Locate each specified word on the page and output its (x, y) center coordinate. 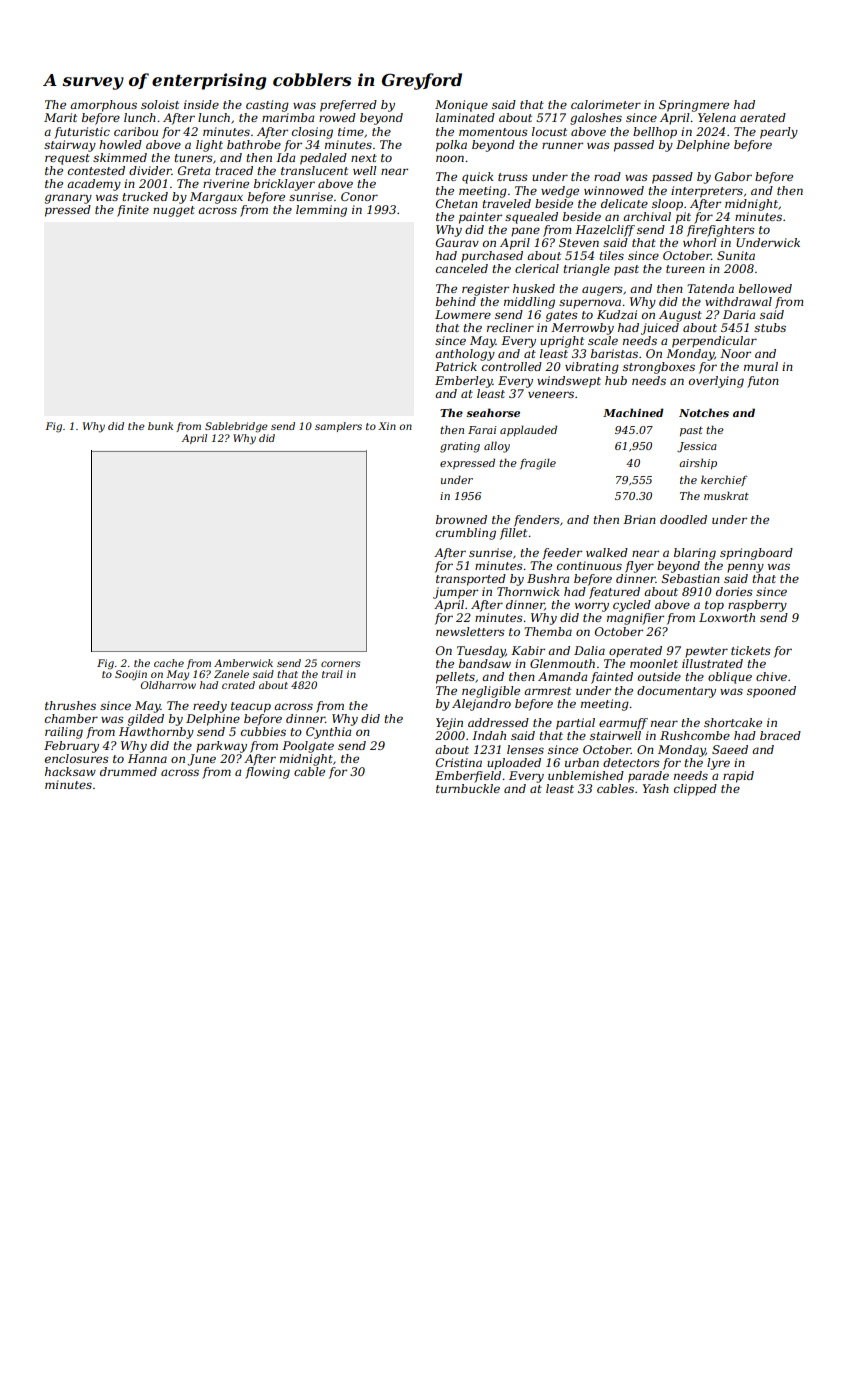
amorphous (103, 106)
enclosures (77, 758)
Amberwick (243, 663)
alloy (497, 447)
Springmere (694, 106)
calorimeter (606, 104)
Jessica (697, 447)
